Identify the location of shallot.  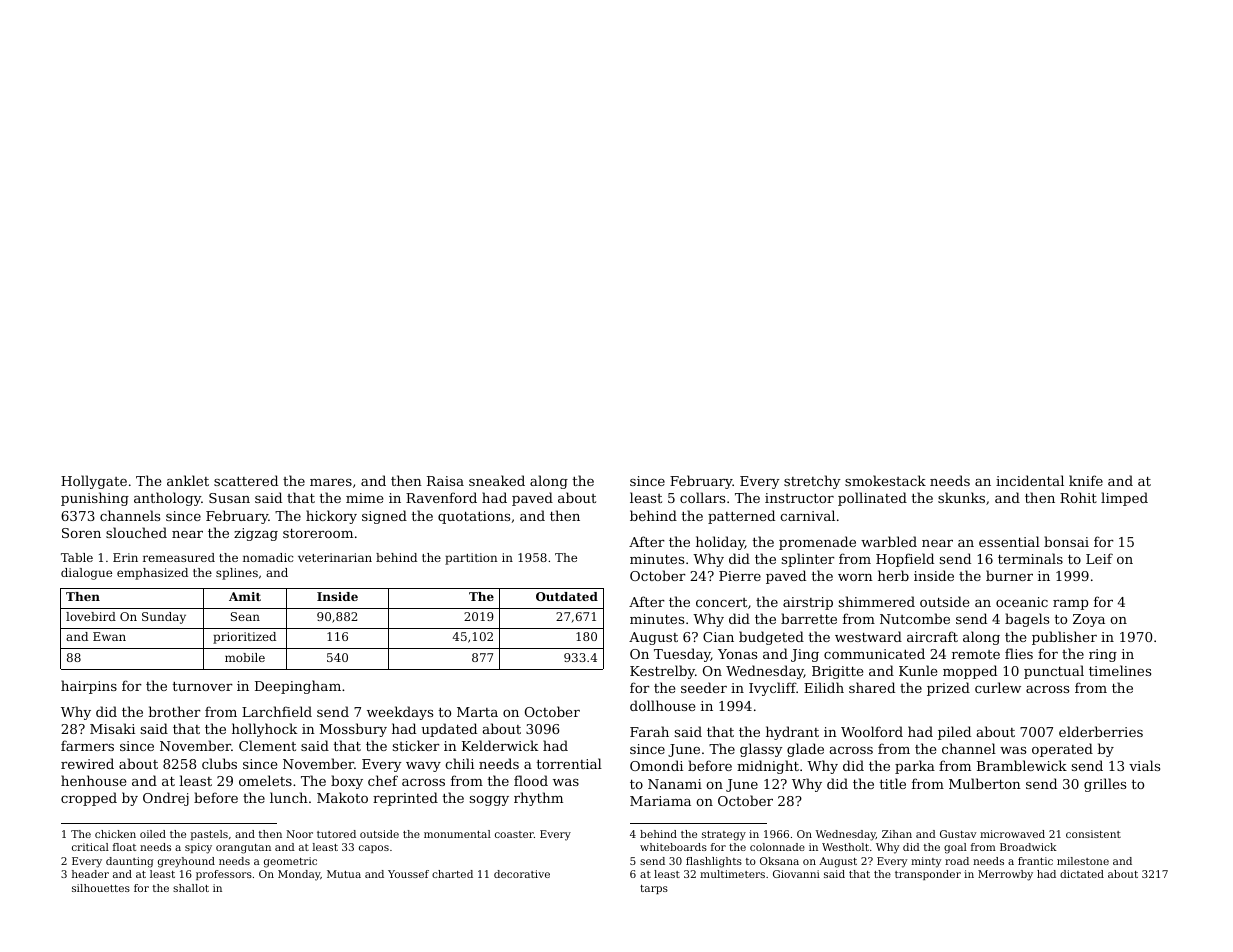
(191, 888).
